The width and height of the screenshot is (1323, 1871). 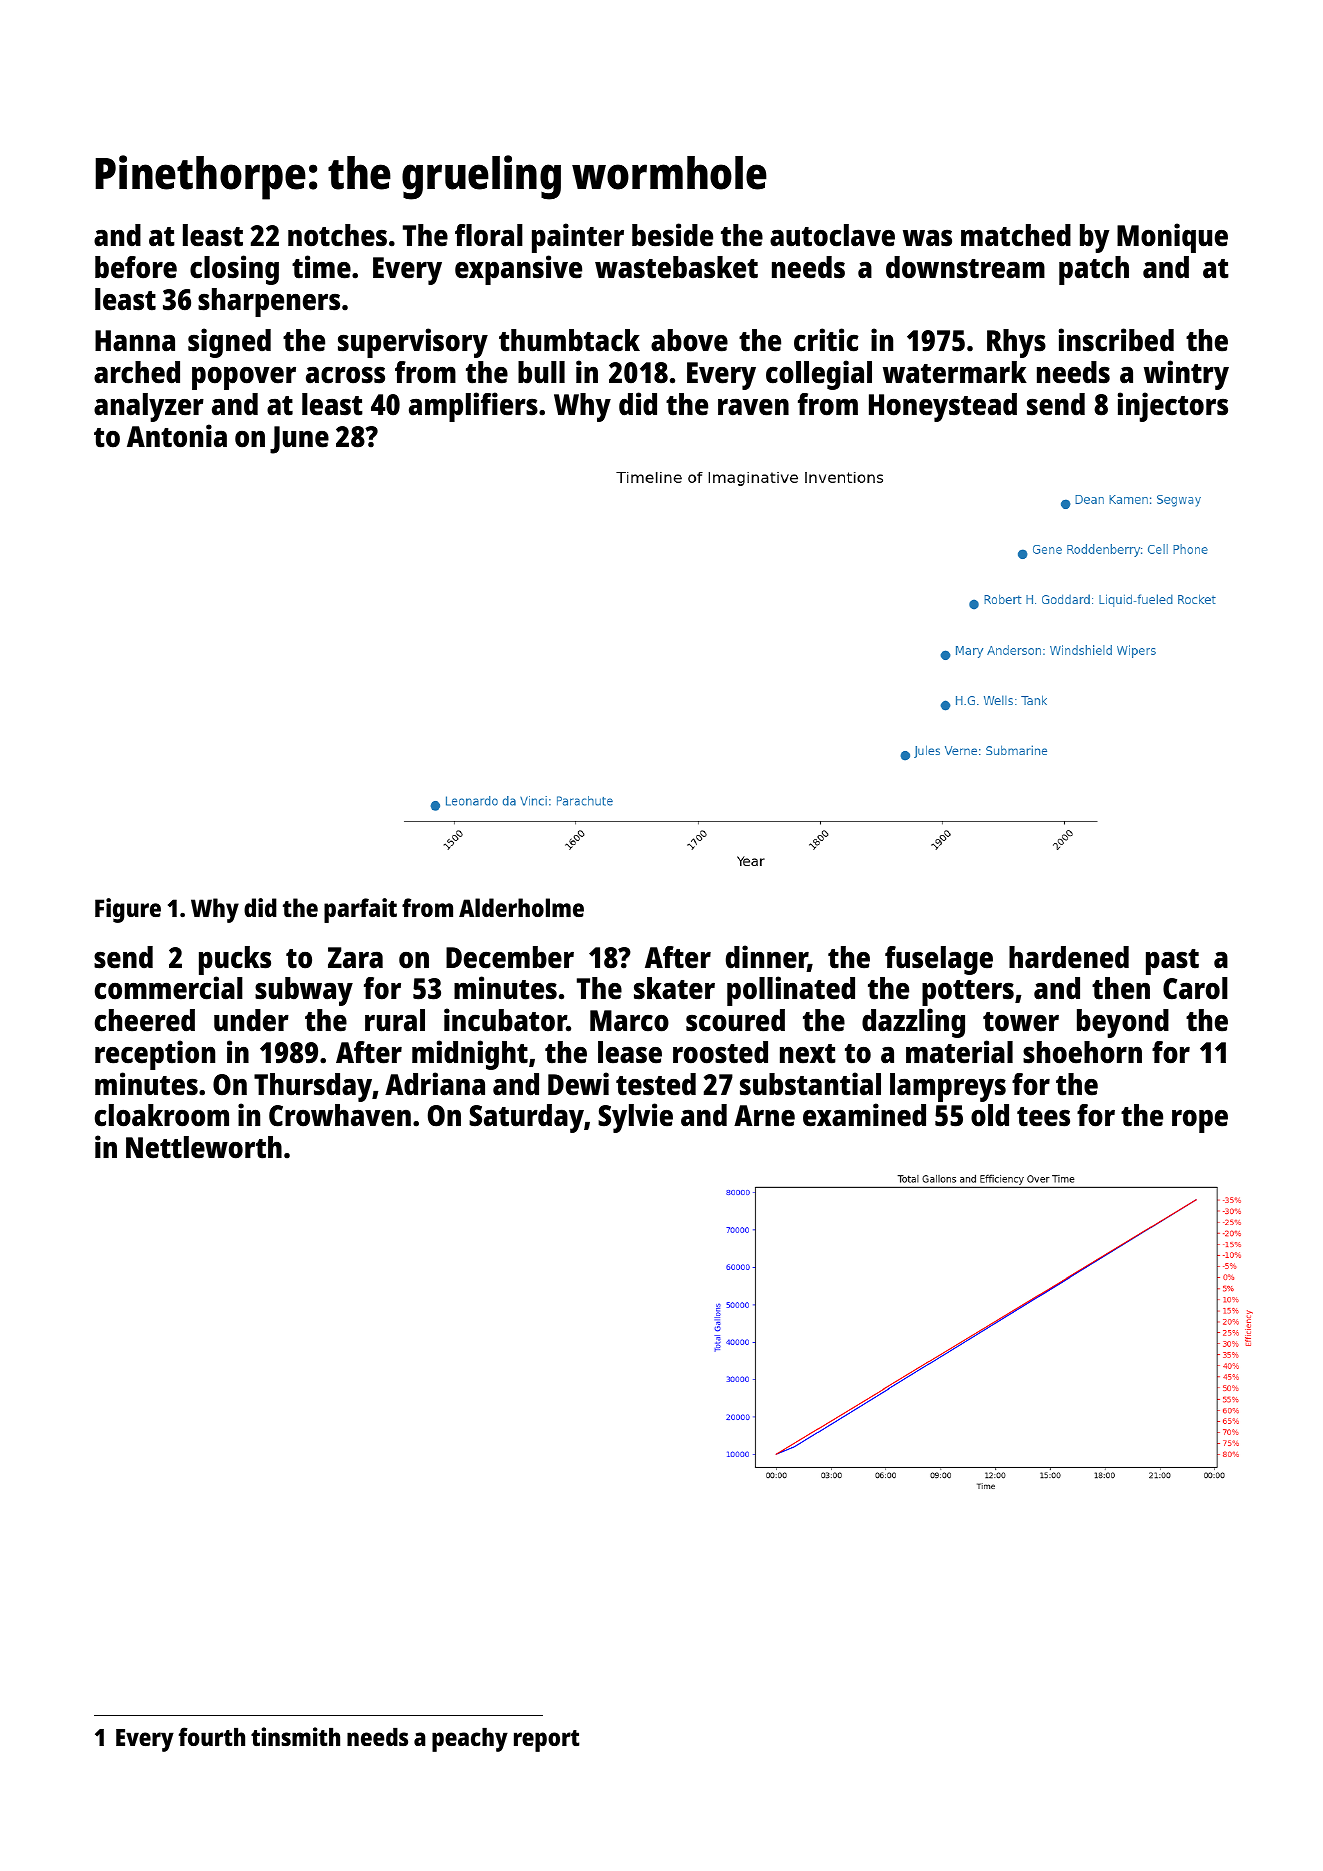 What do you see at coordinates (1069, 957) in the screenshot?
I see `hardened` at bounding box center [1069, 957].
